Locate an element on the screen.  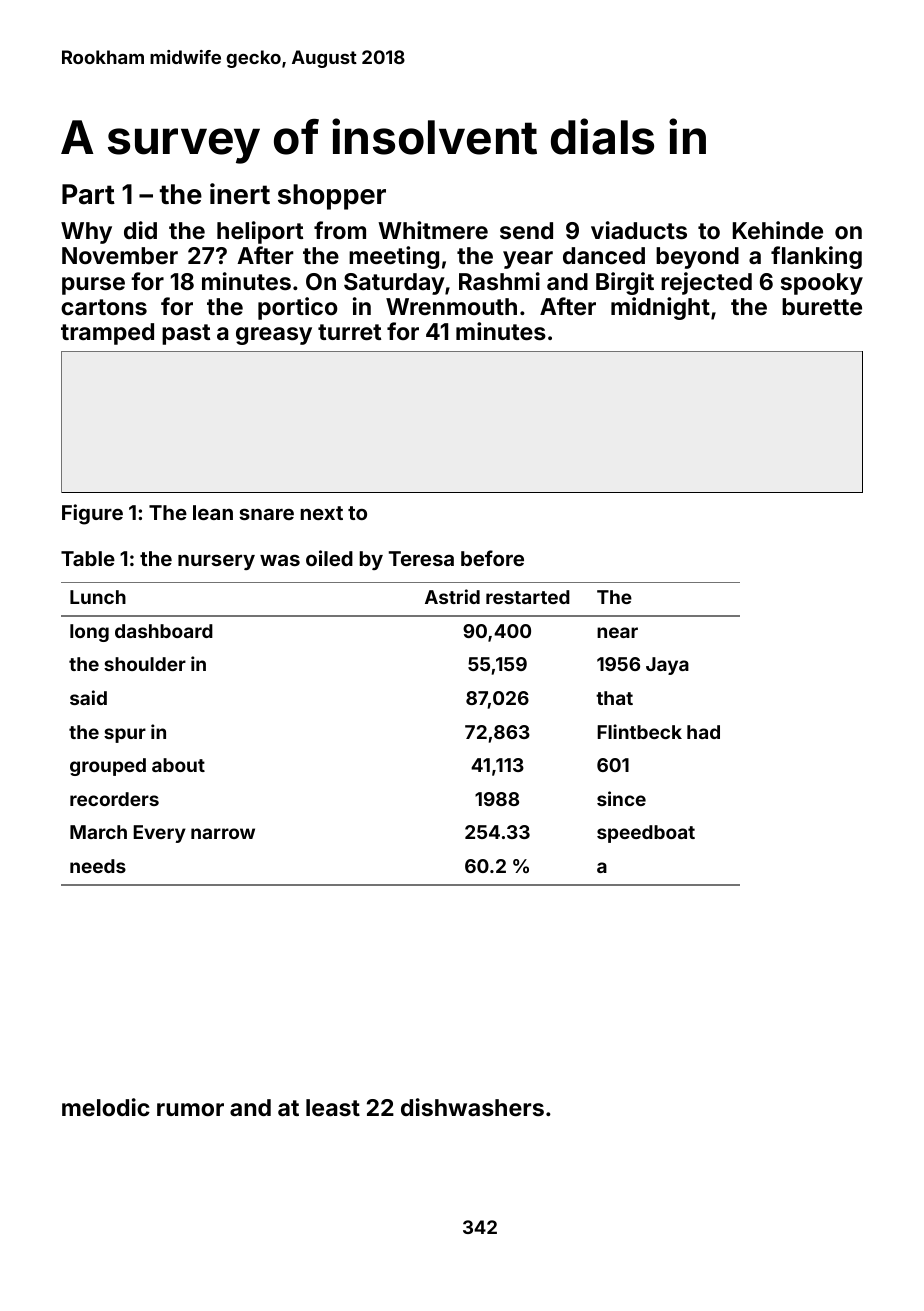
speedboat is located at coordinates (646, 834).
